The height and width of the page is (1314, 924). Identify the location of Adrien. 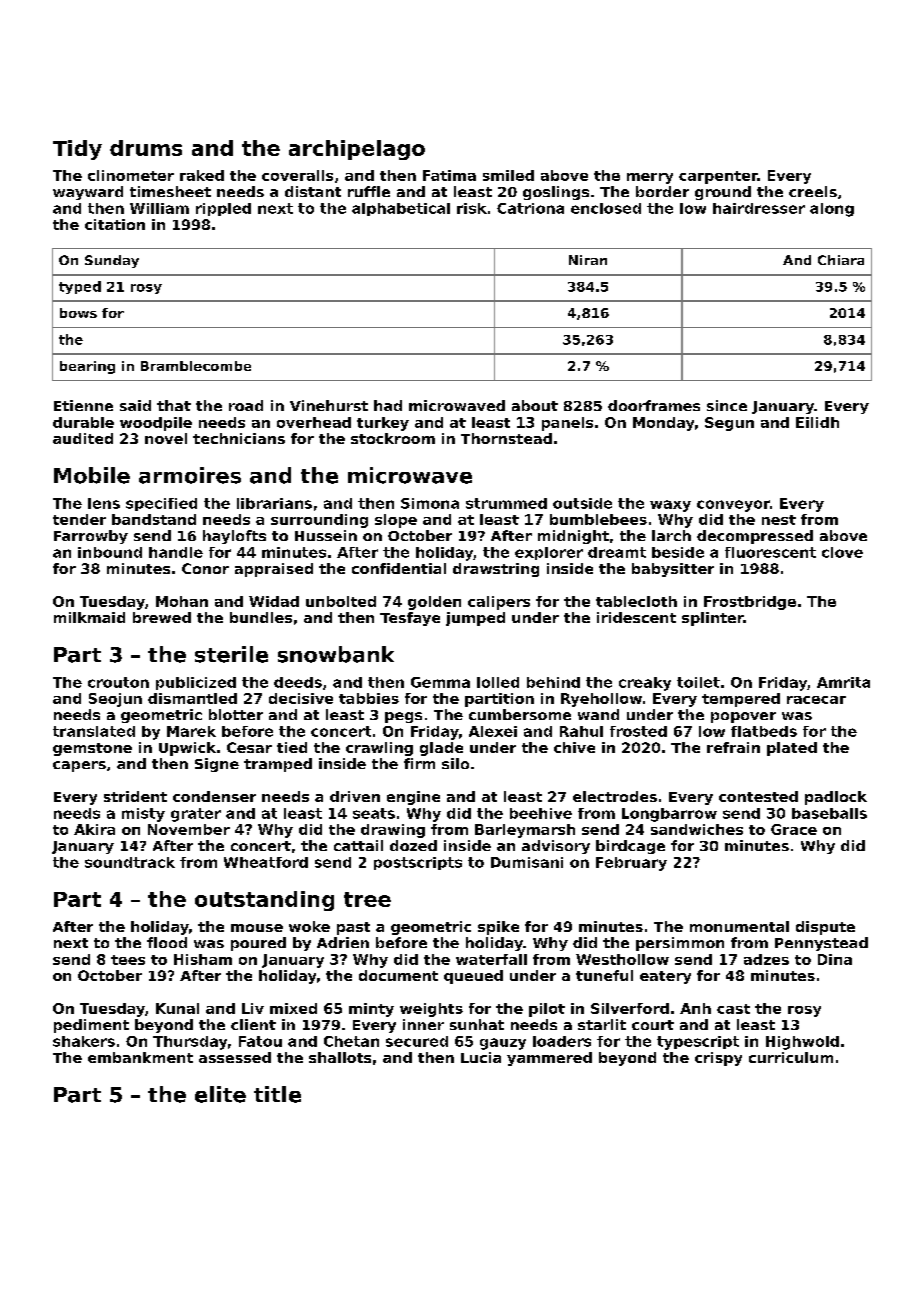
(343, 942).
